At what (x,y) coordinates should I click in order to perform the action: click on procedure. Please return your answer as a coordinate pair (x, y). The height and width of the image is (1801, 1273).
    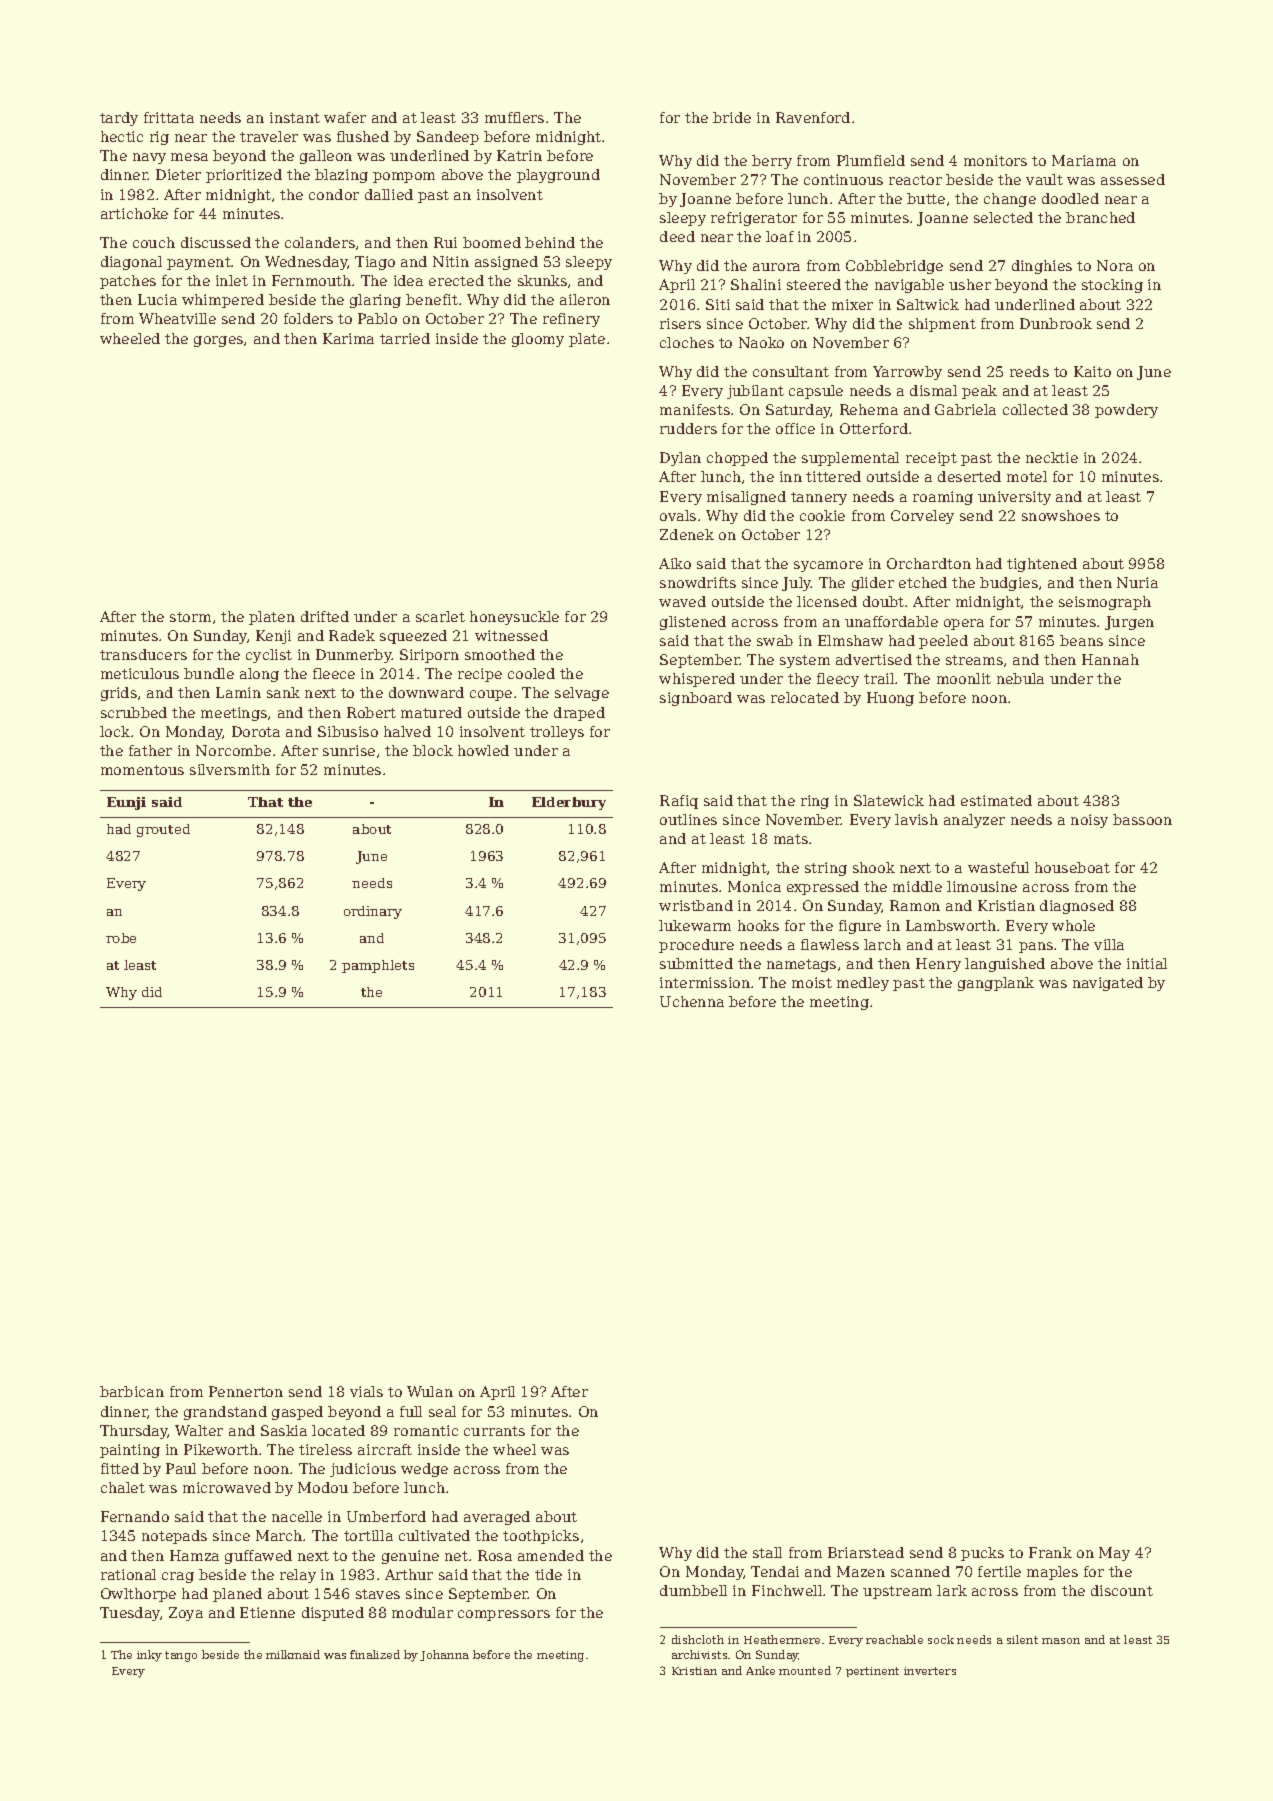
    Looking at the image, I should click on (696, 946).
